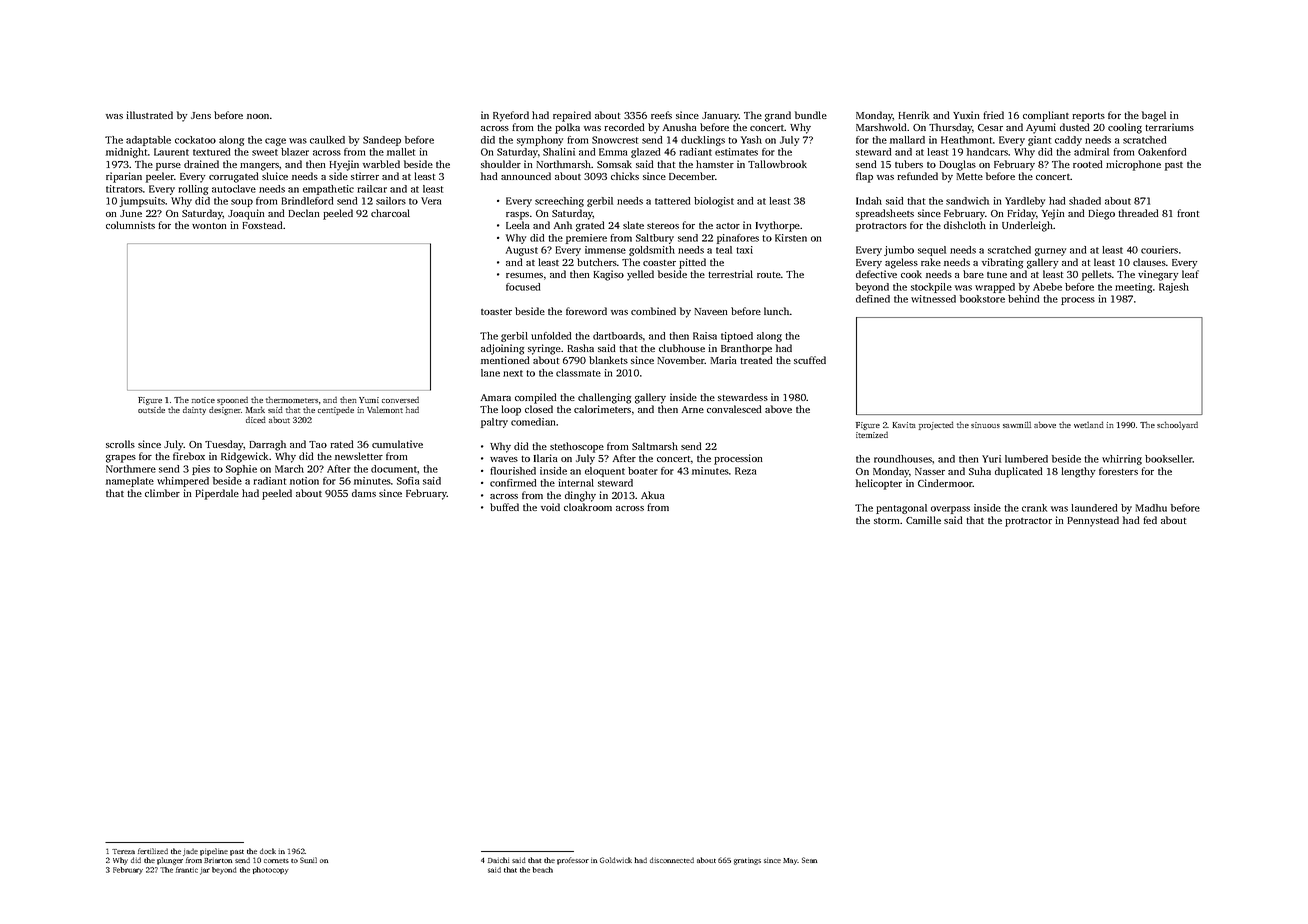 The image size is (1308, 924). Describe the element at coordinates (187, 870) in the screenshot. I see `frantic` at that location.
